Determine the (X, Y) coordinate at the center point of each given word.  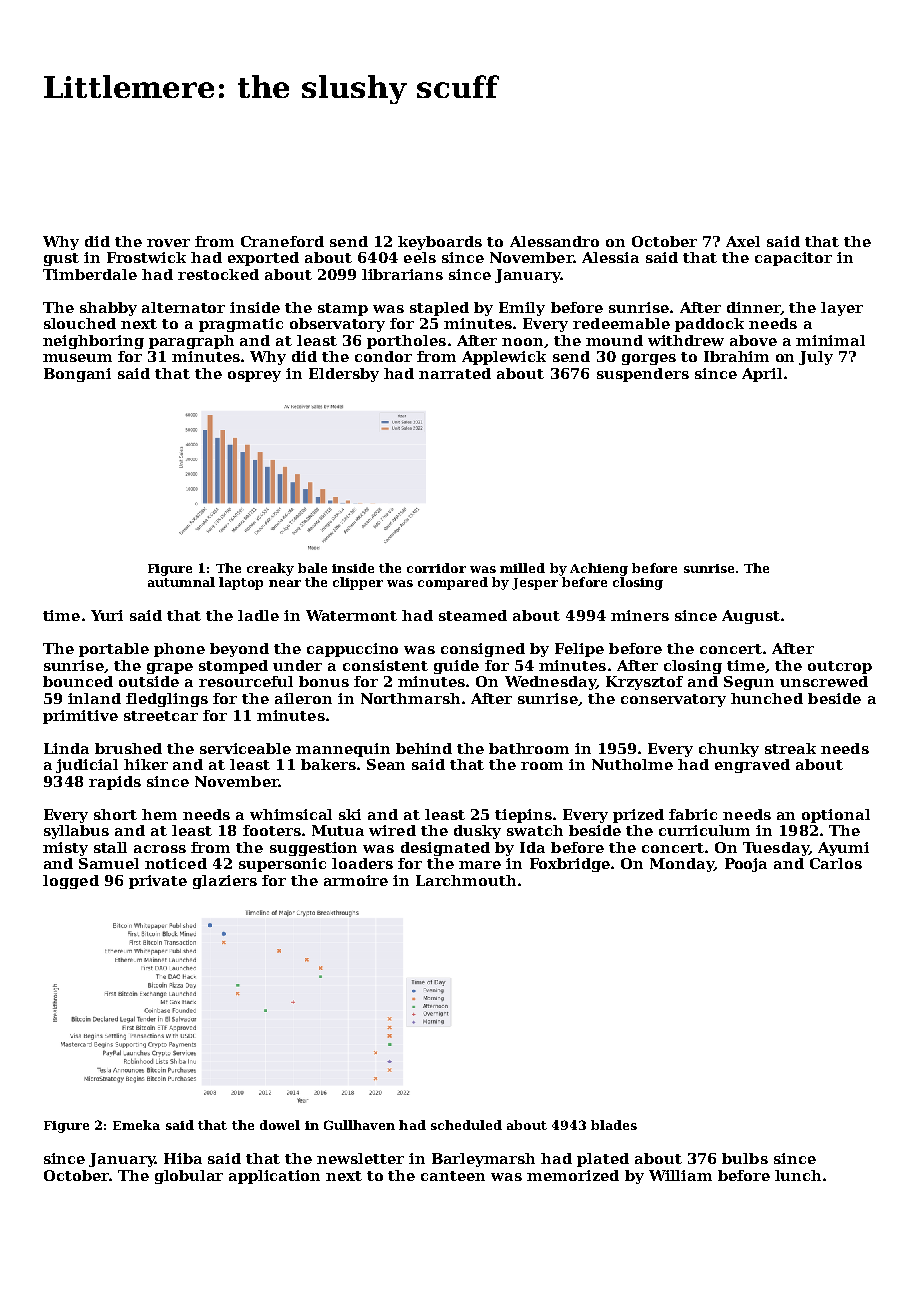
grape (170, 668)
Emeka (136, 1125)
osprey (254, 376)
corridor (436, 568)
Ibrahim (736, 356)
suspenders (643, 375)
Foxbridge (570, 865)
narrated (455, 373)
